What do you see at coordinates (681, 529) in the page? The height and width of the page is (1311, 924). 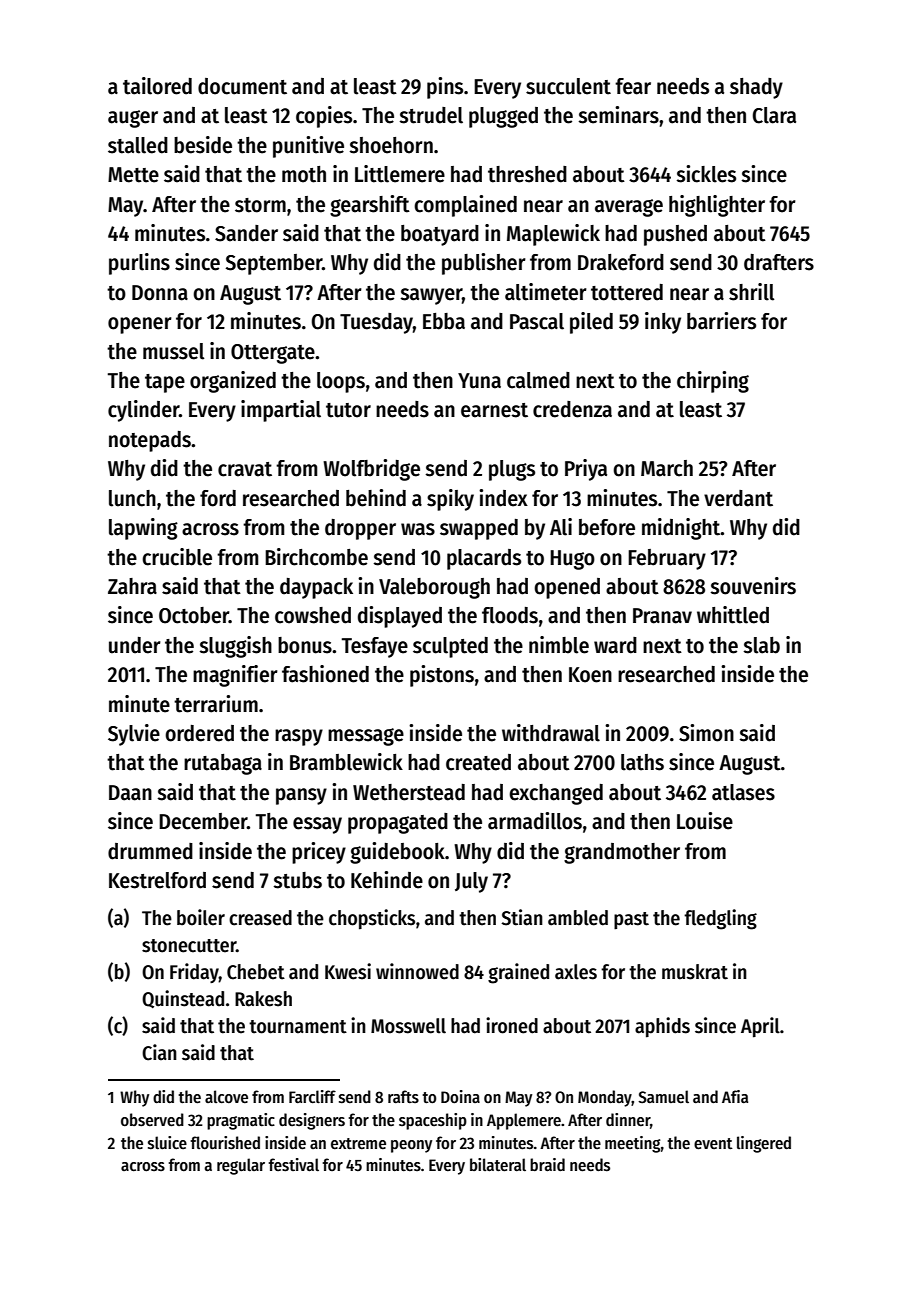 I see `midnight` at bounding box center [681, 529].
